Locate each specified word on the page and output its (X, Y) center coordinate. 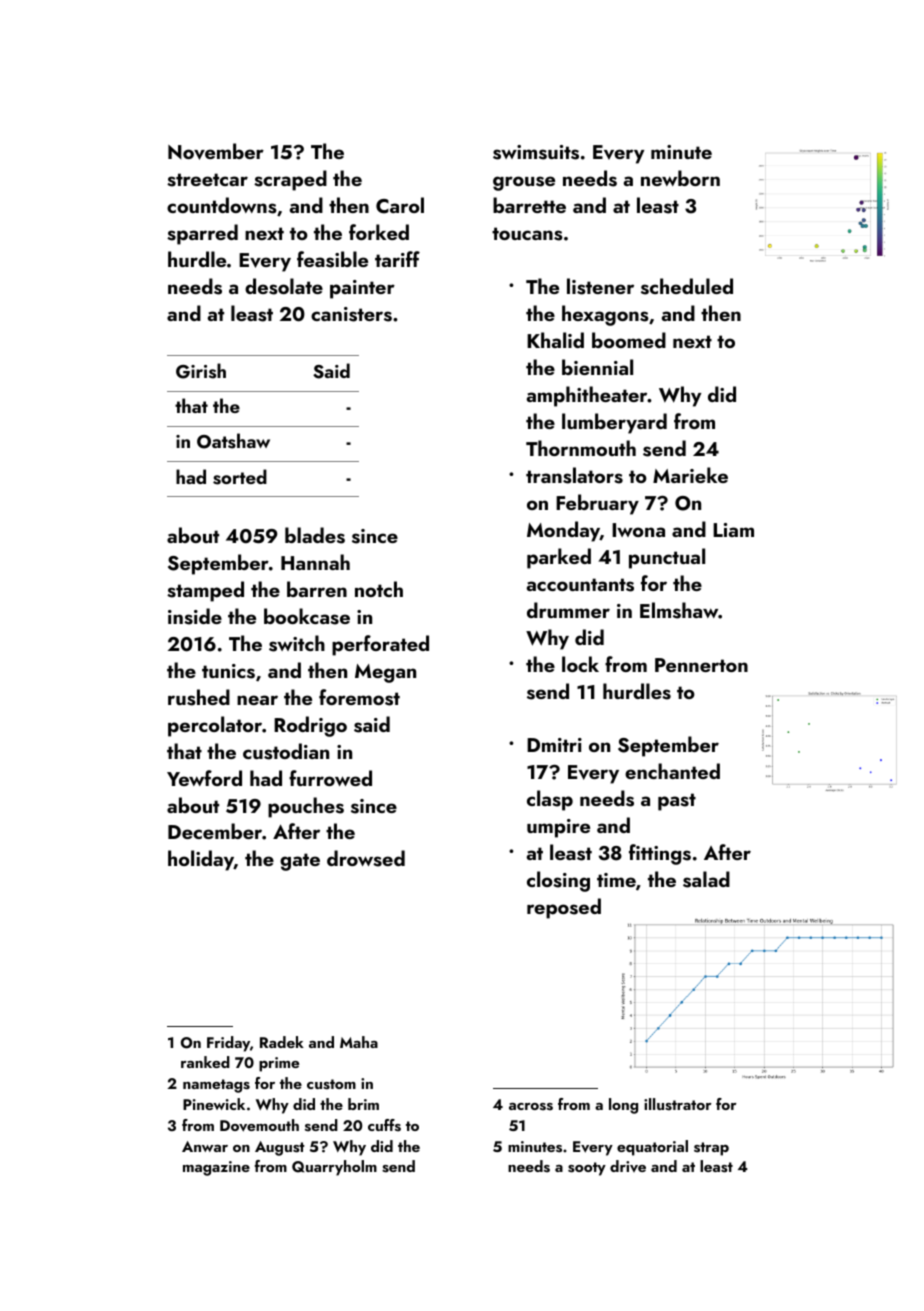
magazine (216, 1168)
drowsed (366, 858)
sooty (587, 1169)
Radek (282, 1042)
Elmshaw (679, 610)
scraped (290, 180)
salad (706, 879)
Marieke (690, 475)
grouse (524, 183)
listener (600, 286)
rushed (199, 697)
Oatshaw (233, 441)
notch (379, 589)
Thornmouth (581, 448)
